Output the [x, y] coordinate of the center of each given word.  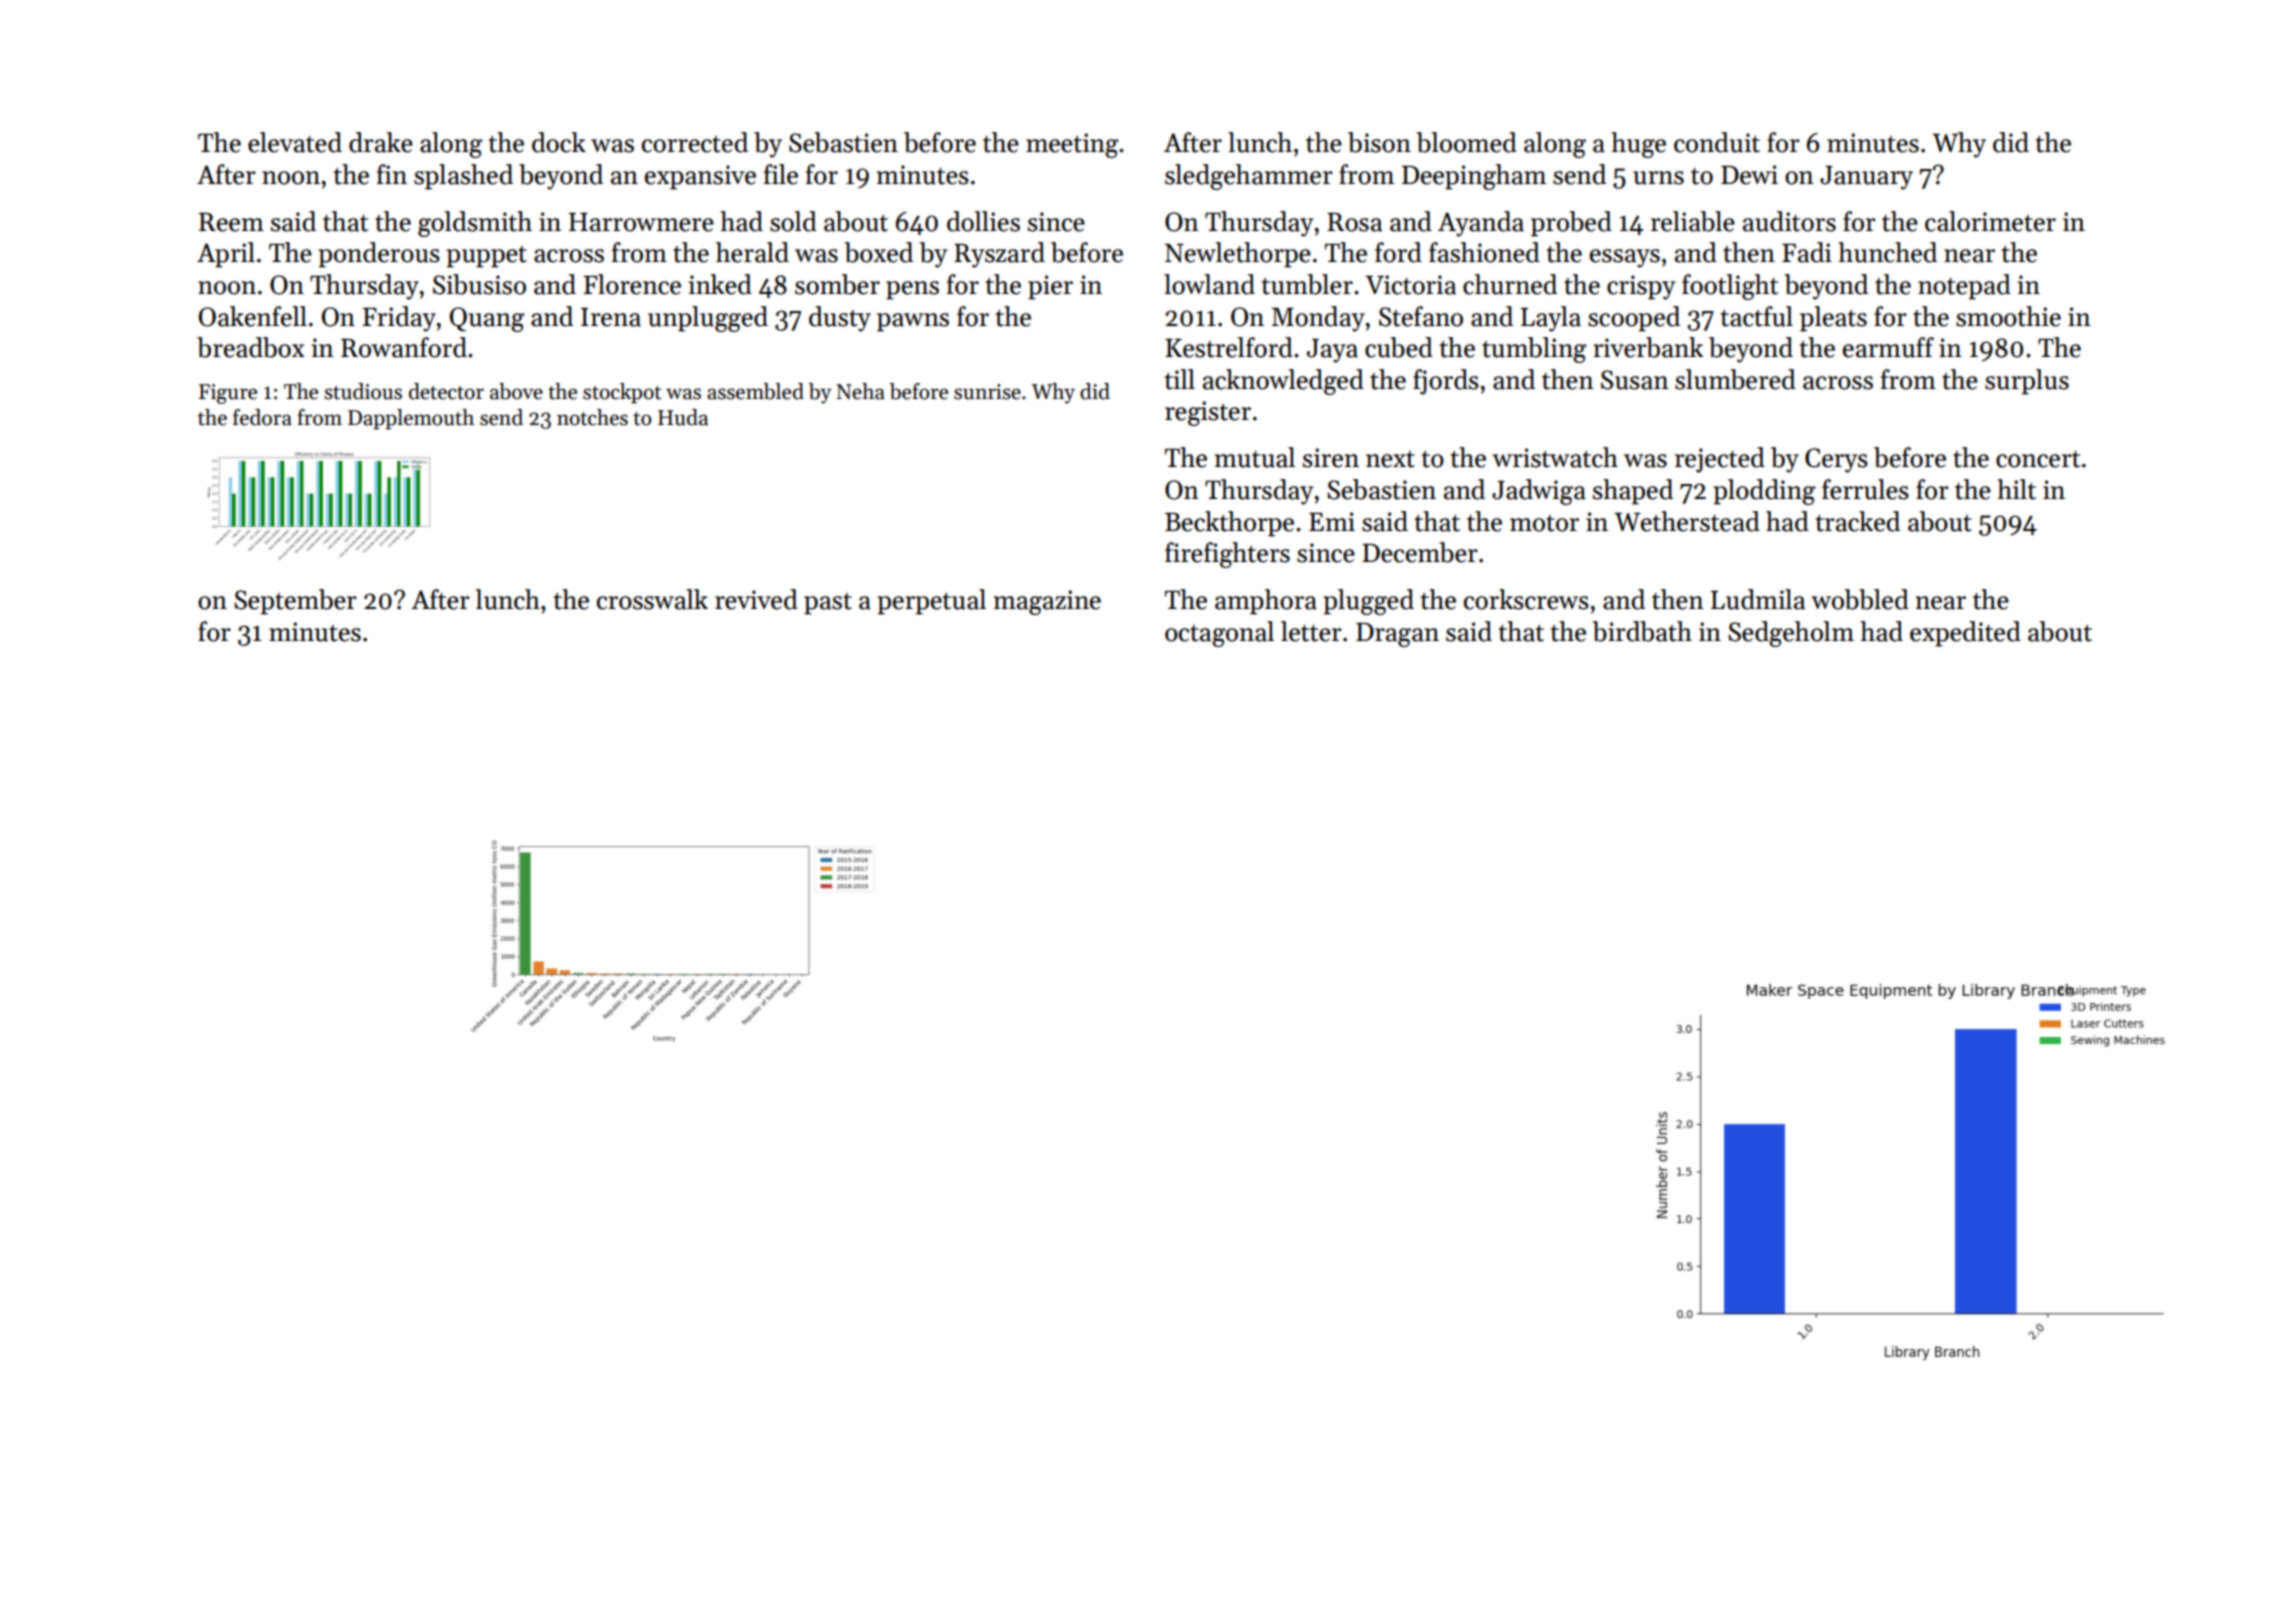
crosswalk [652, 599]
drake [381, 142]
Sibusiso [479, 284]
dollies [983, 221]
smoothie [2008, 316]
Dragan [1397, 635]
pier [1050, 287]
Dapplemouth [411, 419]
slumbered [1735, 379]
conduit [1717, 142]
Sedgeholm [1791, 634]
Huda [683, 417]
